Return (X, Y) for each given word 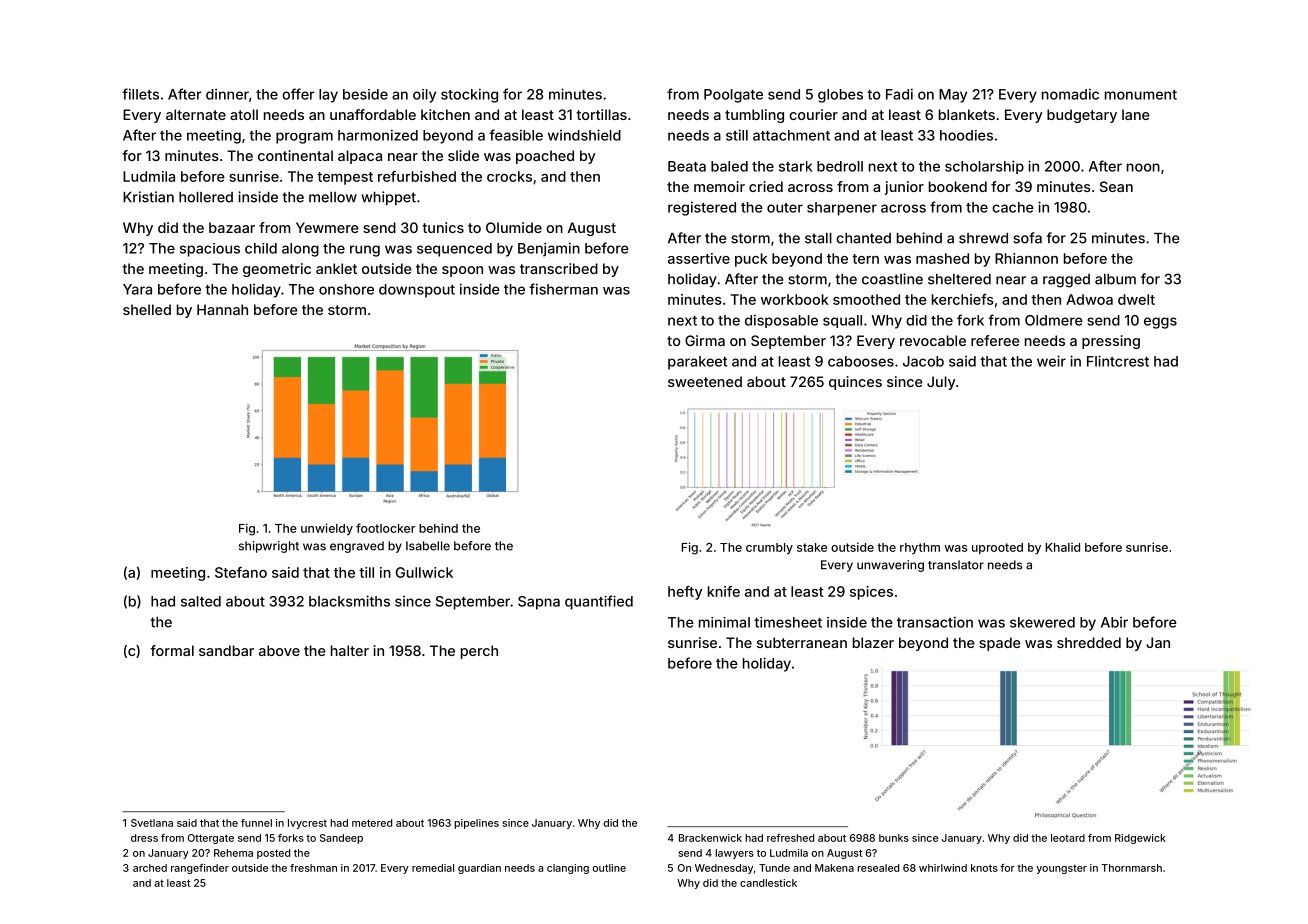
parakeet (697, 363)
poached (545, 157)
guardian (479, 869)
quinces (855, 383)
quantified (599, 602)
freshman (313, 868)
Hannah (222, 309)
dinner (227, 94)
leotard (1068, 838)
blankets (967, 114)
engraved (357, 547)
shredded (1089, 642)
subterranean (802, 642)
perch (479, 652)
